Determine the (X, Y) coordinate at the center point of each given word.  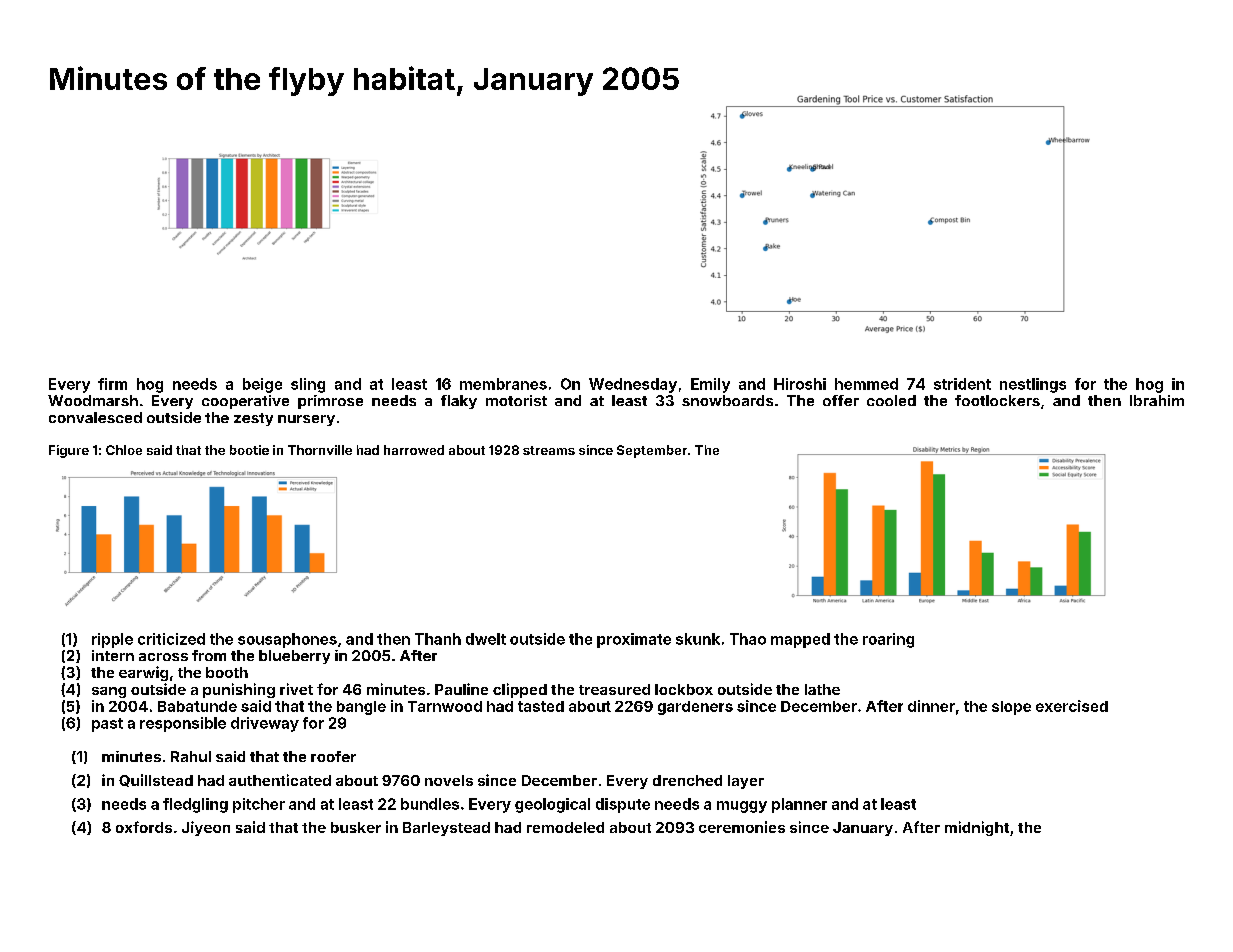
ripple (112, 640)
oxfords (144, 827)
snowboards (727, 400)
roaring (888, 640)
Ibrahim (1157, 400)
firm (112, 384)
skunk (698, 639)
